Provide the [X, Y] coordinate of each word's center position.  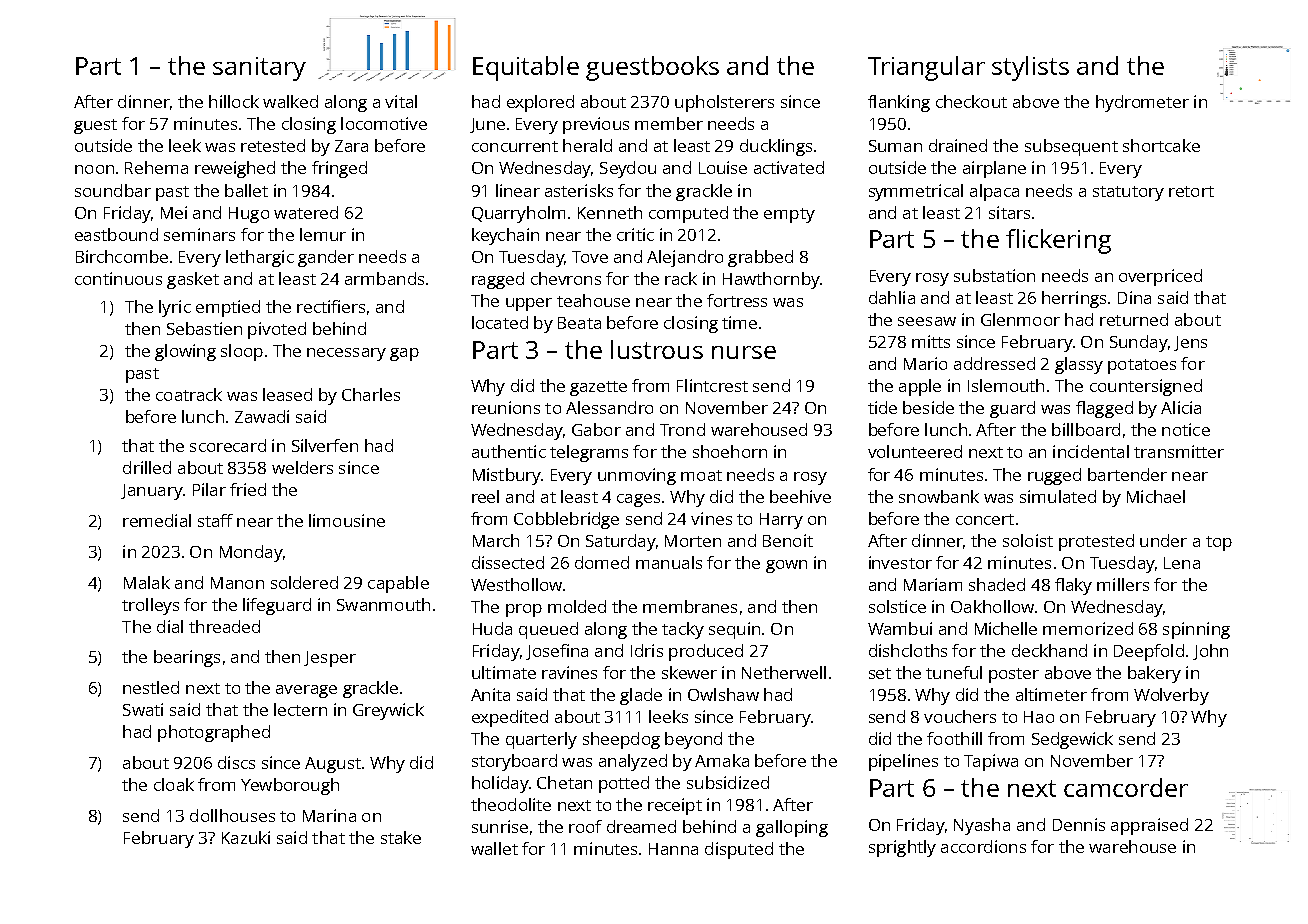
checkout [971, 101]
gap [404, 354]
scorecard [228, 445]
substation [994, 275]
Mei [174, 212]
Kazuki [246, 837]
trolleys [150, 606]
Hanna [673, 849]
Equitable [526, 68]
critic [635, 234]
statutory [1128, 193]
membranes [690, 606]
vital [401, 101]
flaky [1073, 586]
